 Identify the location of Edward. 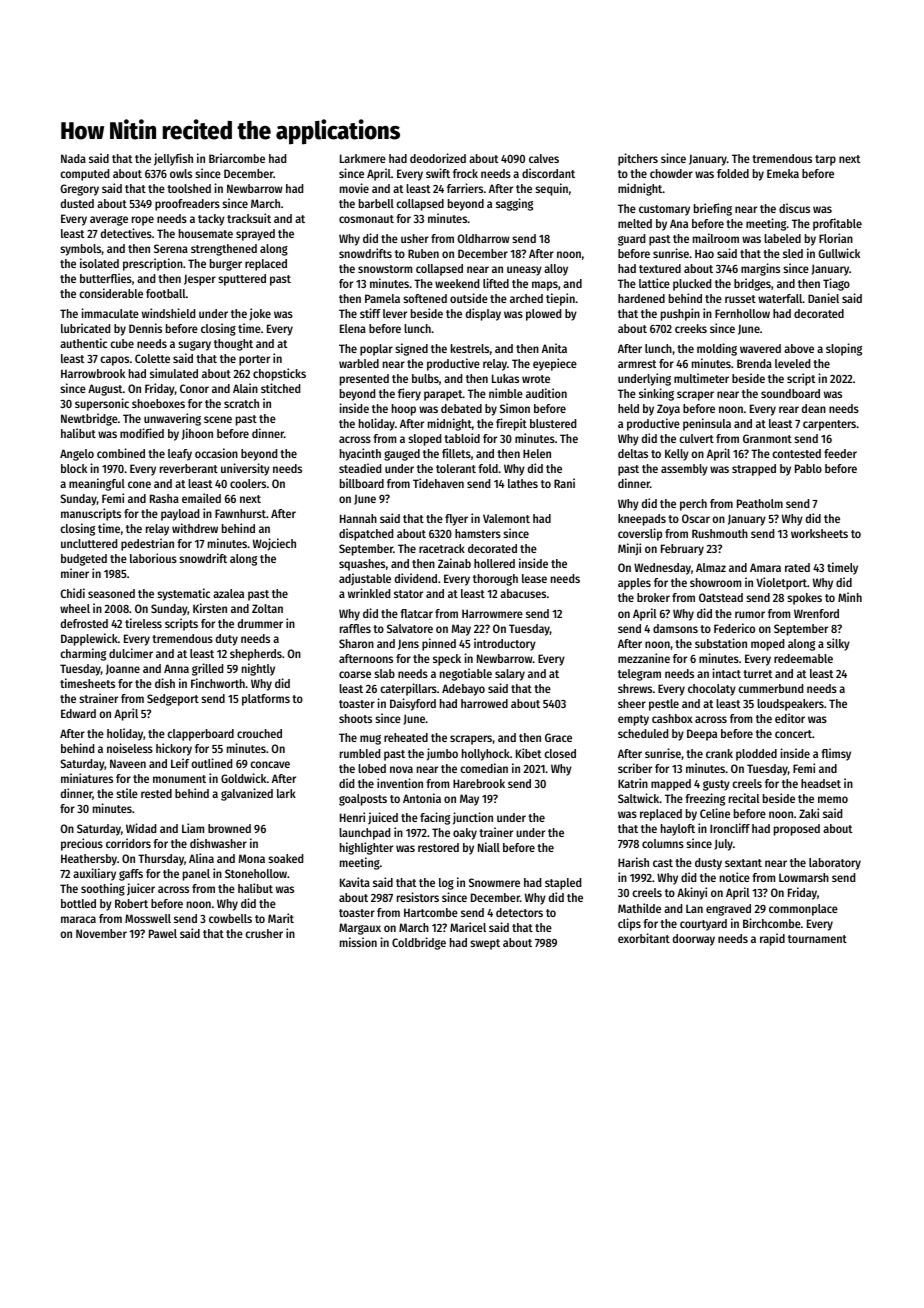
(78, 713).
